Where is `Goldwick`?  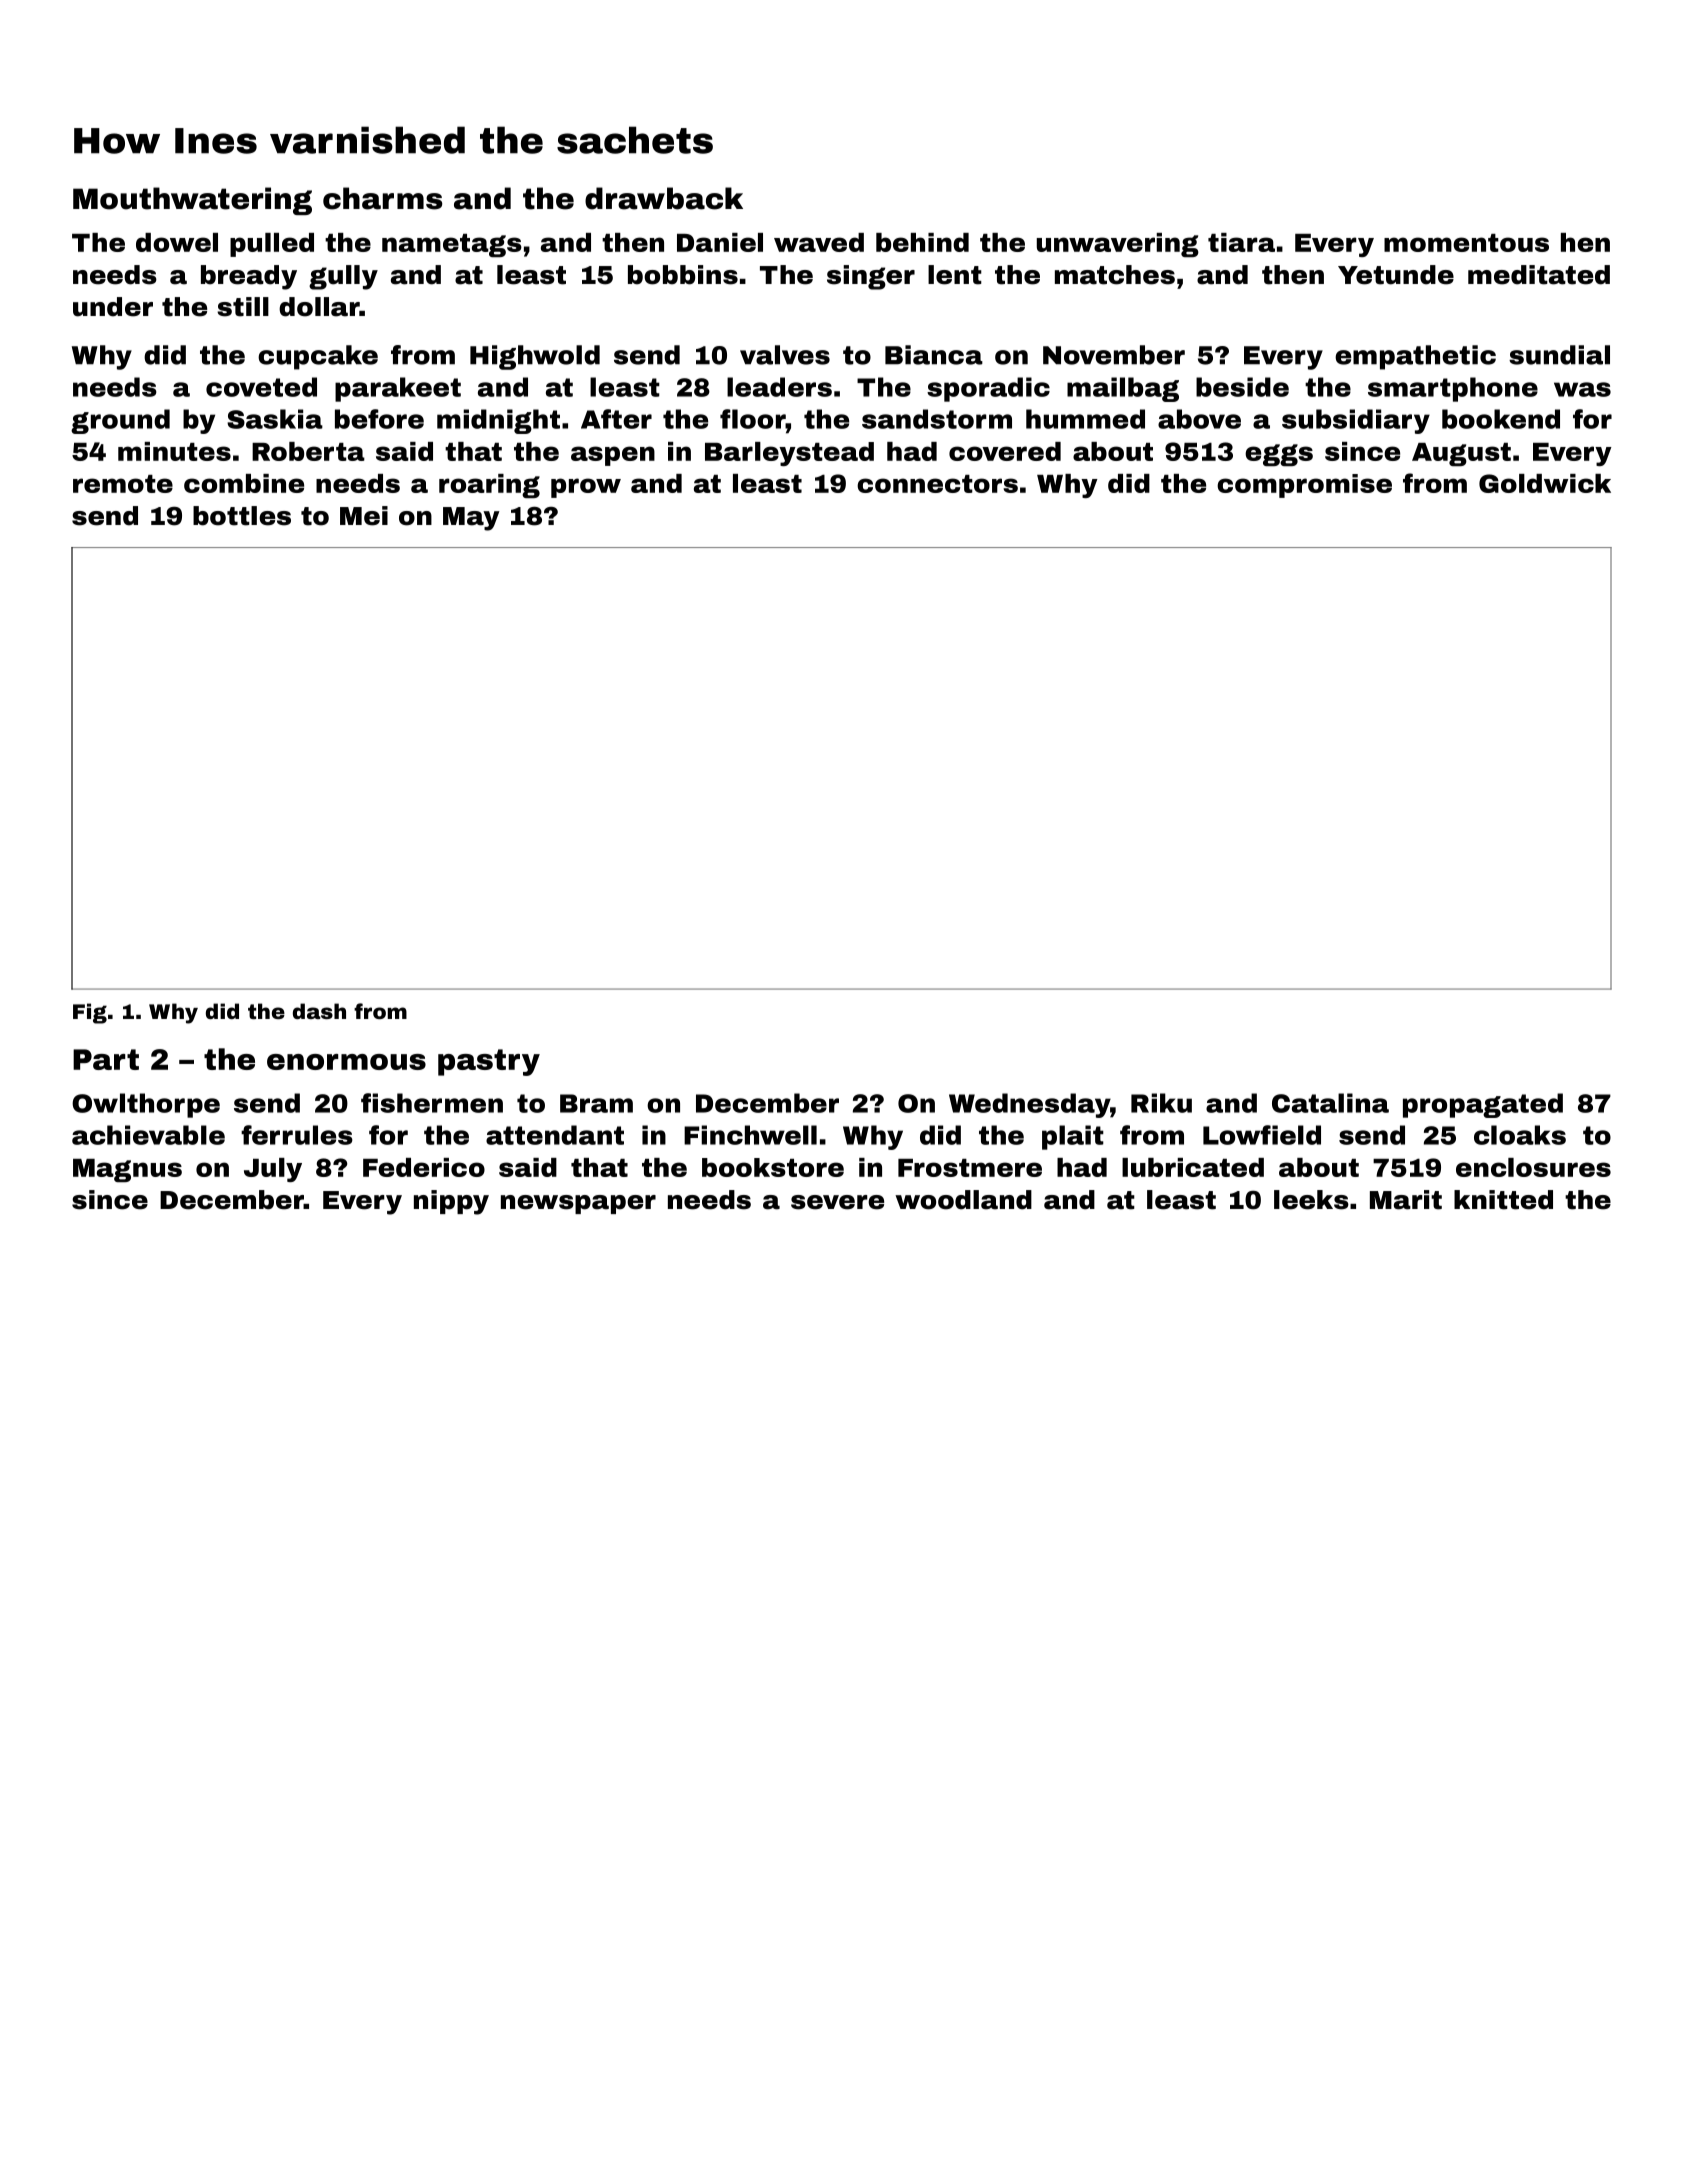 Goldwick is located at coordinates (1545, 483).
